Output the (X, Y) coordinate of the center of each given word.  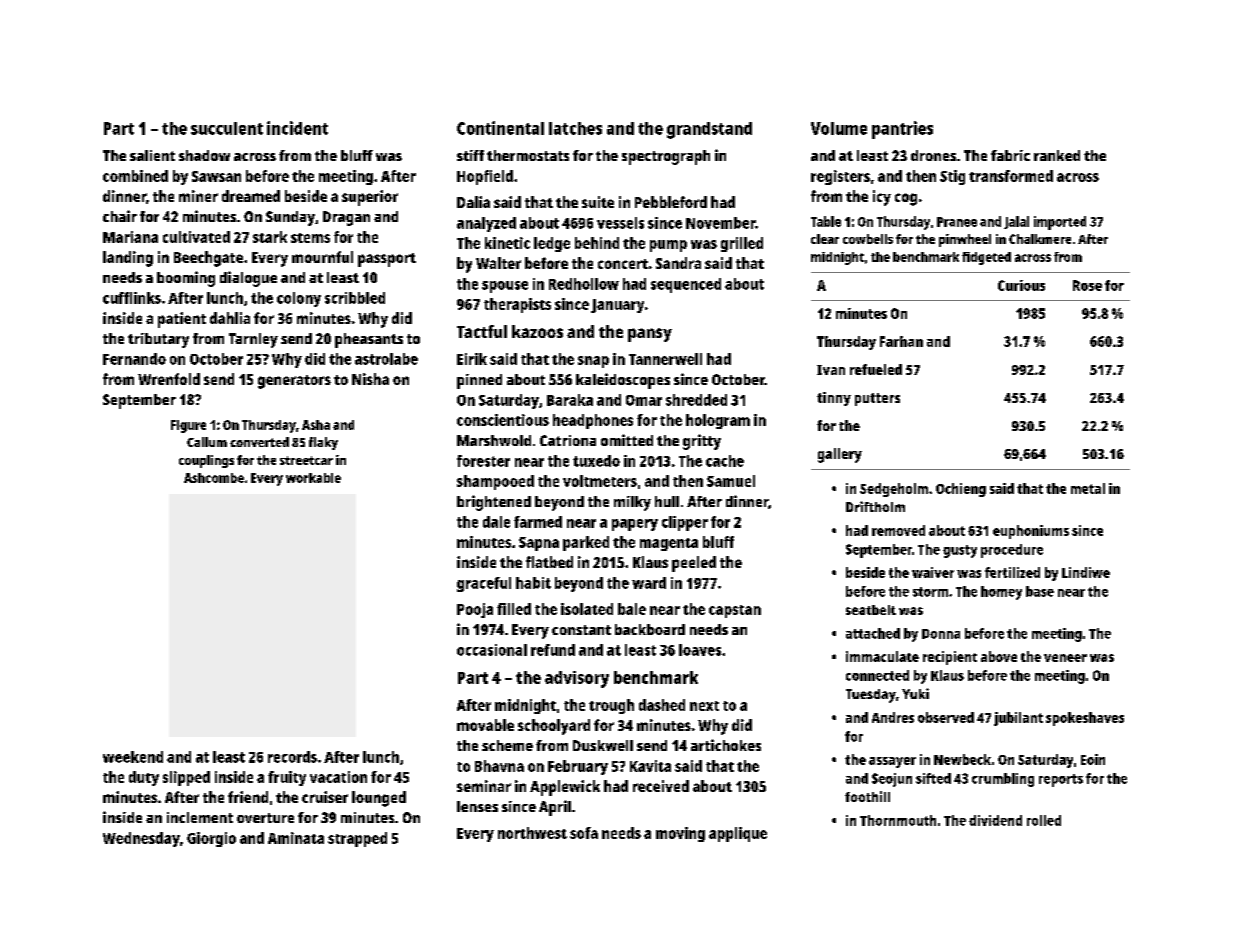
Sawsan (216, 176)
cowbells (868, 239)
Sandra (678, 263)
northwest (532, 833)
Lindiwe (1086, 572)
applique (738, 834)
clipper (685, 523)
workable (313, 478)
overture (265, 818)
